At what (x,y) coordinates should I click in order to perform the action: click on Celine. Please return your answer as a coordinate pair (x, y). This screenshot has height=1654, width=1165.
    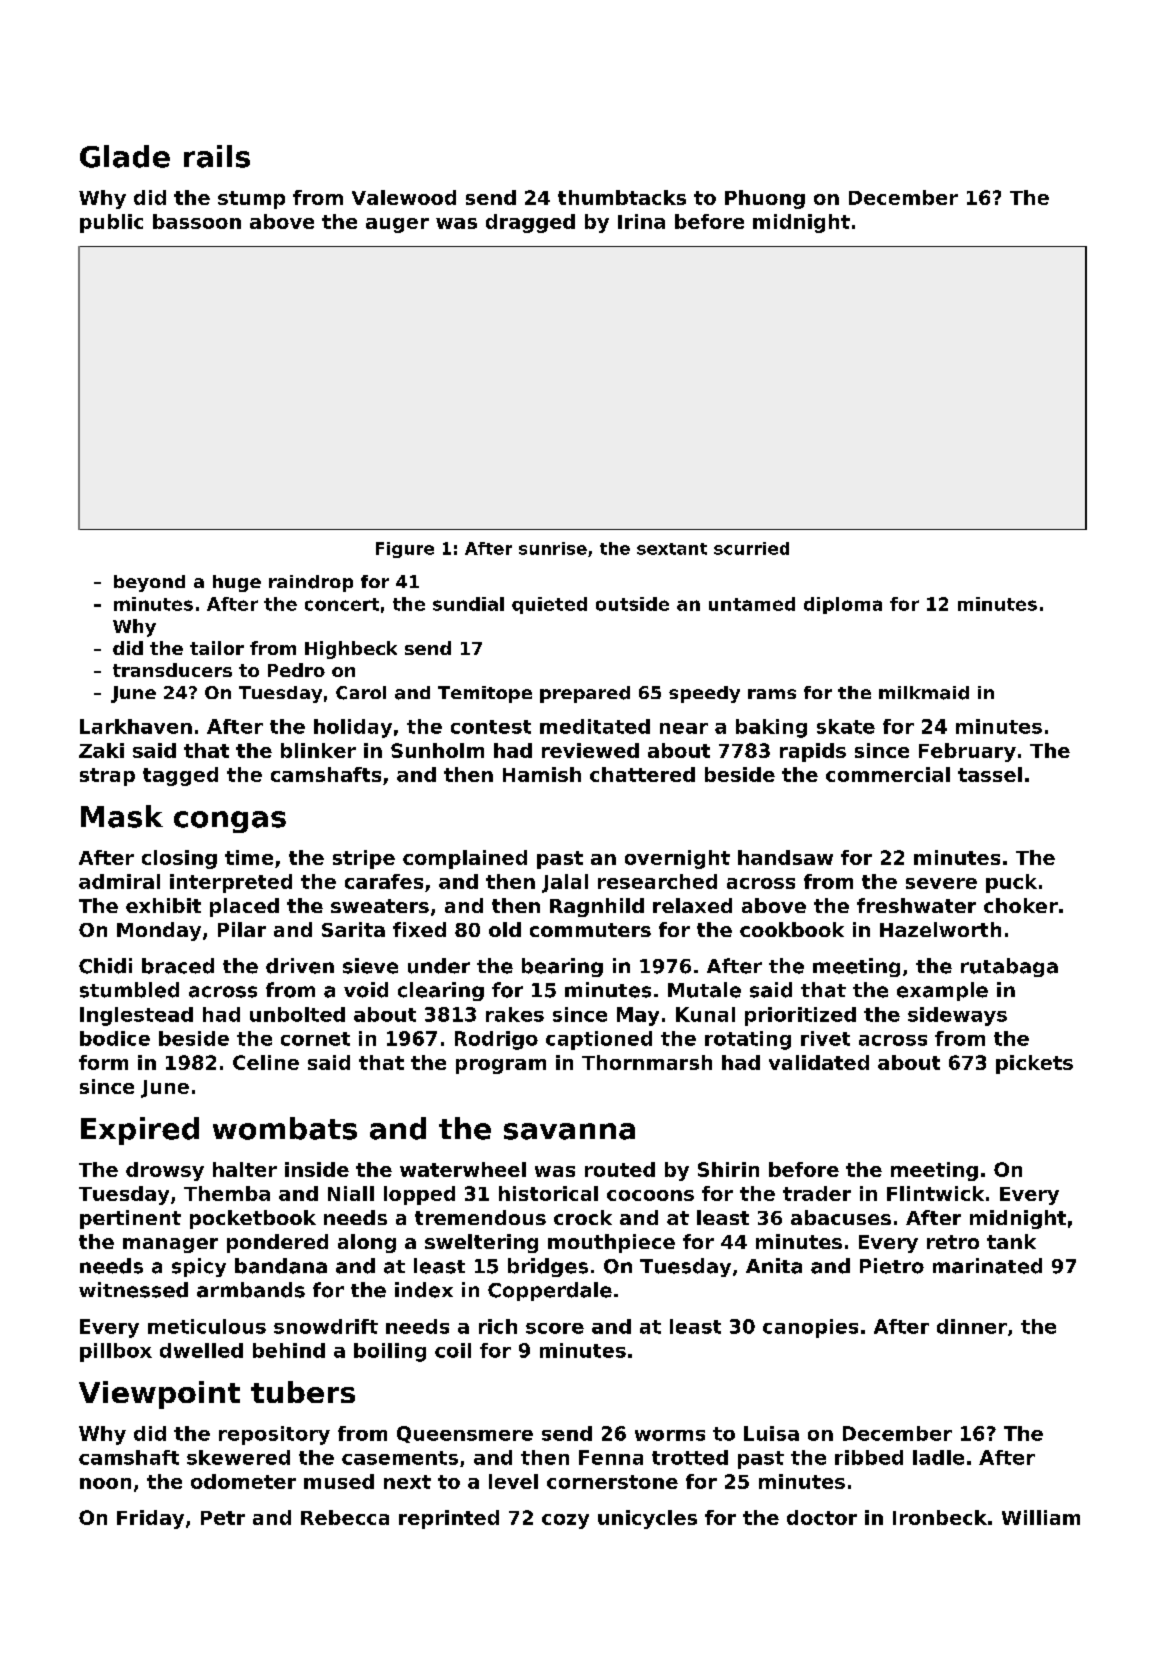
    Looking at the image, I should click on (266, 1062).
